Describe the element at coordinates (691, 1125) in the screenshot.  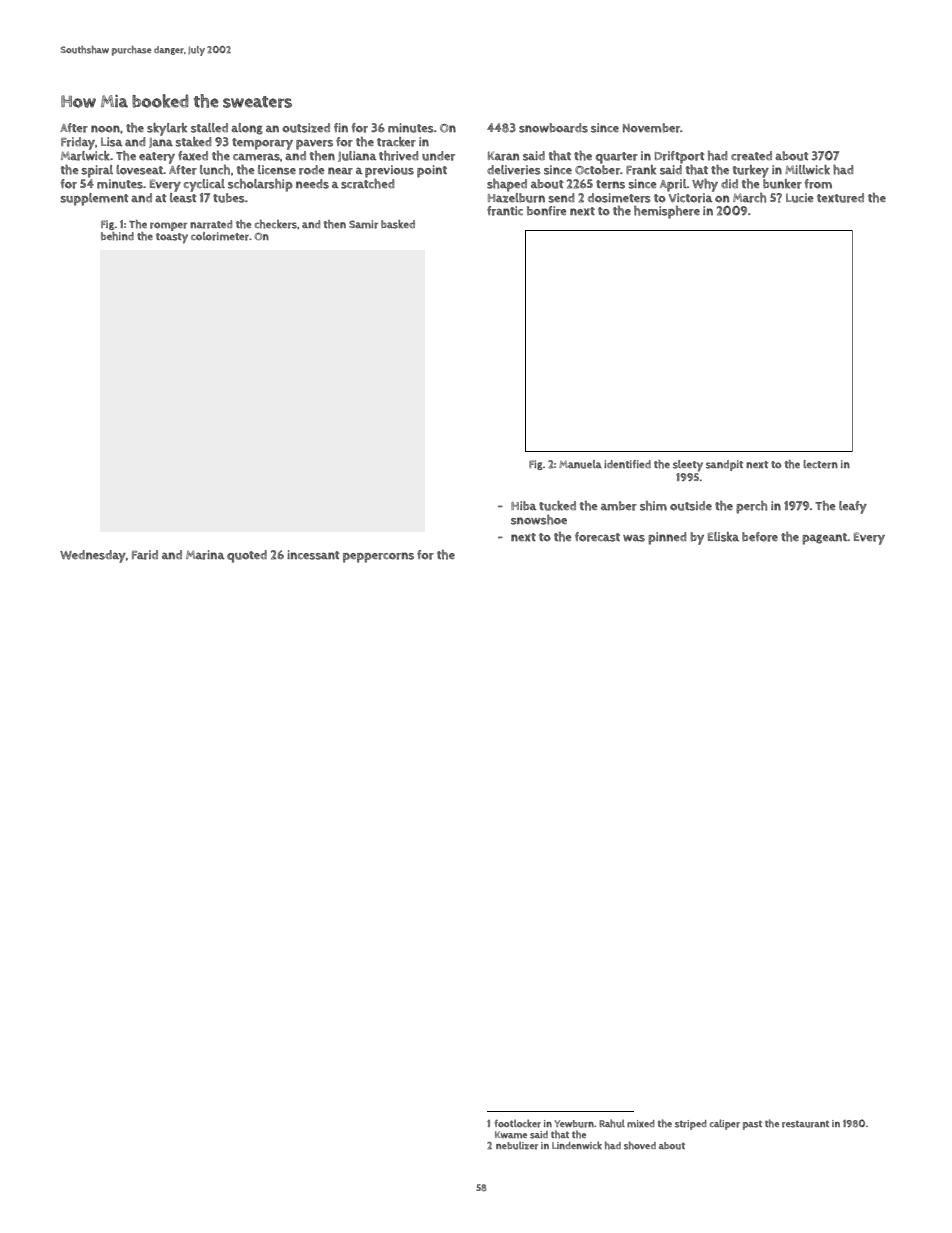
I see `striped` at that location.
